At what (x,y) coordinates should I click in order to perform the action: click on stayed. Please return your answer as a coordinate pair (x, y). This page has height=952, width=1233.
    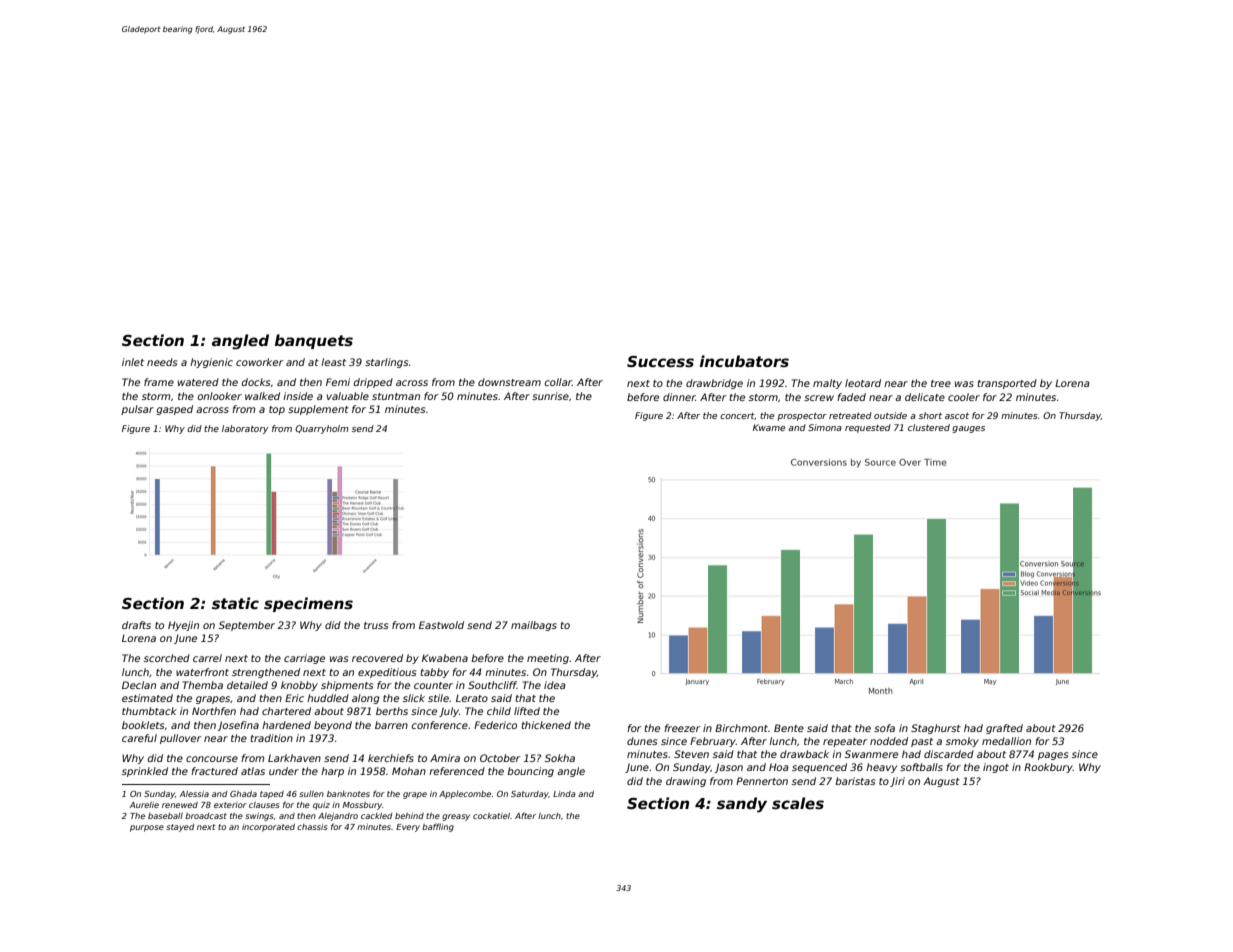
    Looking at the image, I should click on (180, 828).
